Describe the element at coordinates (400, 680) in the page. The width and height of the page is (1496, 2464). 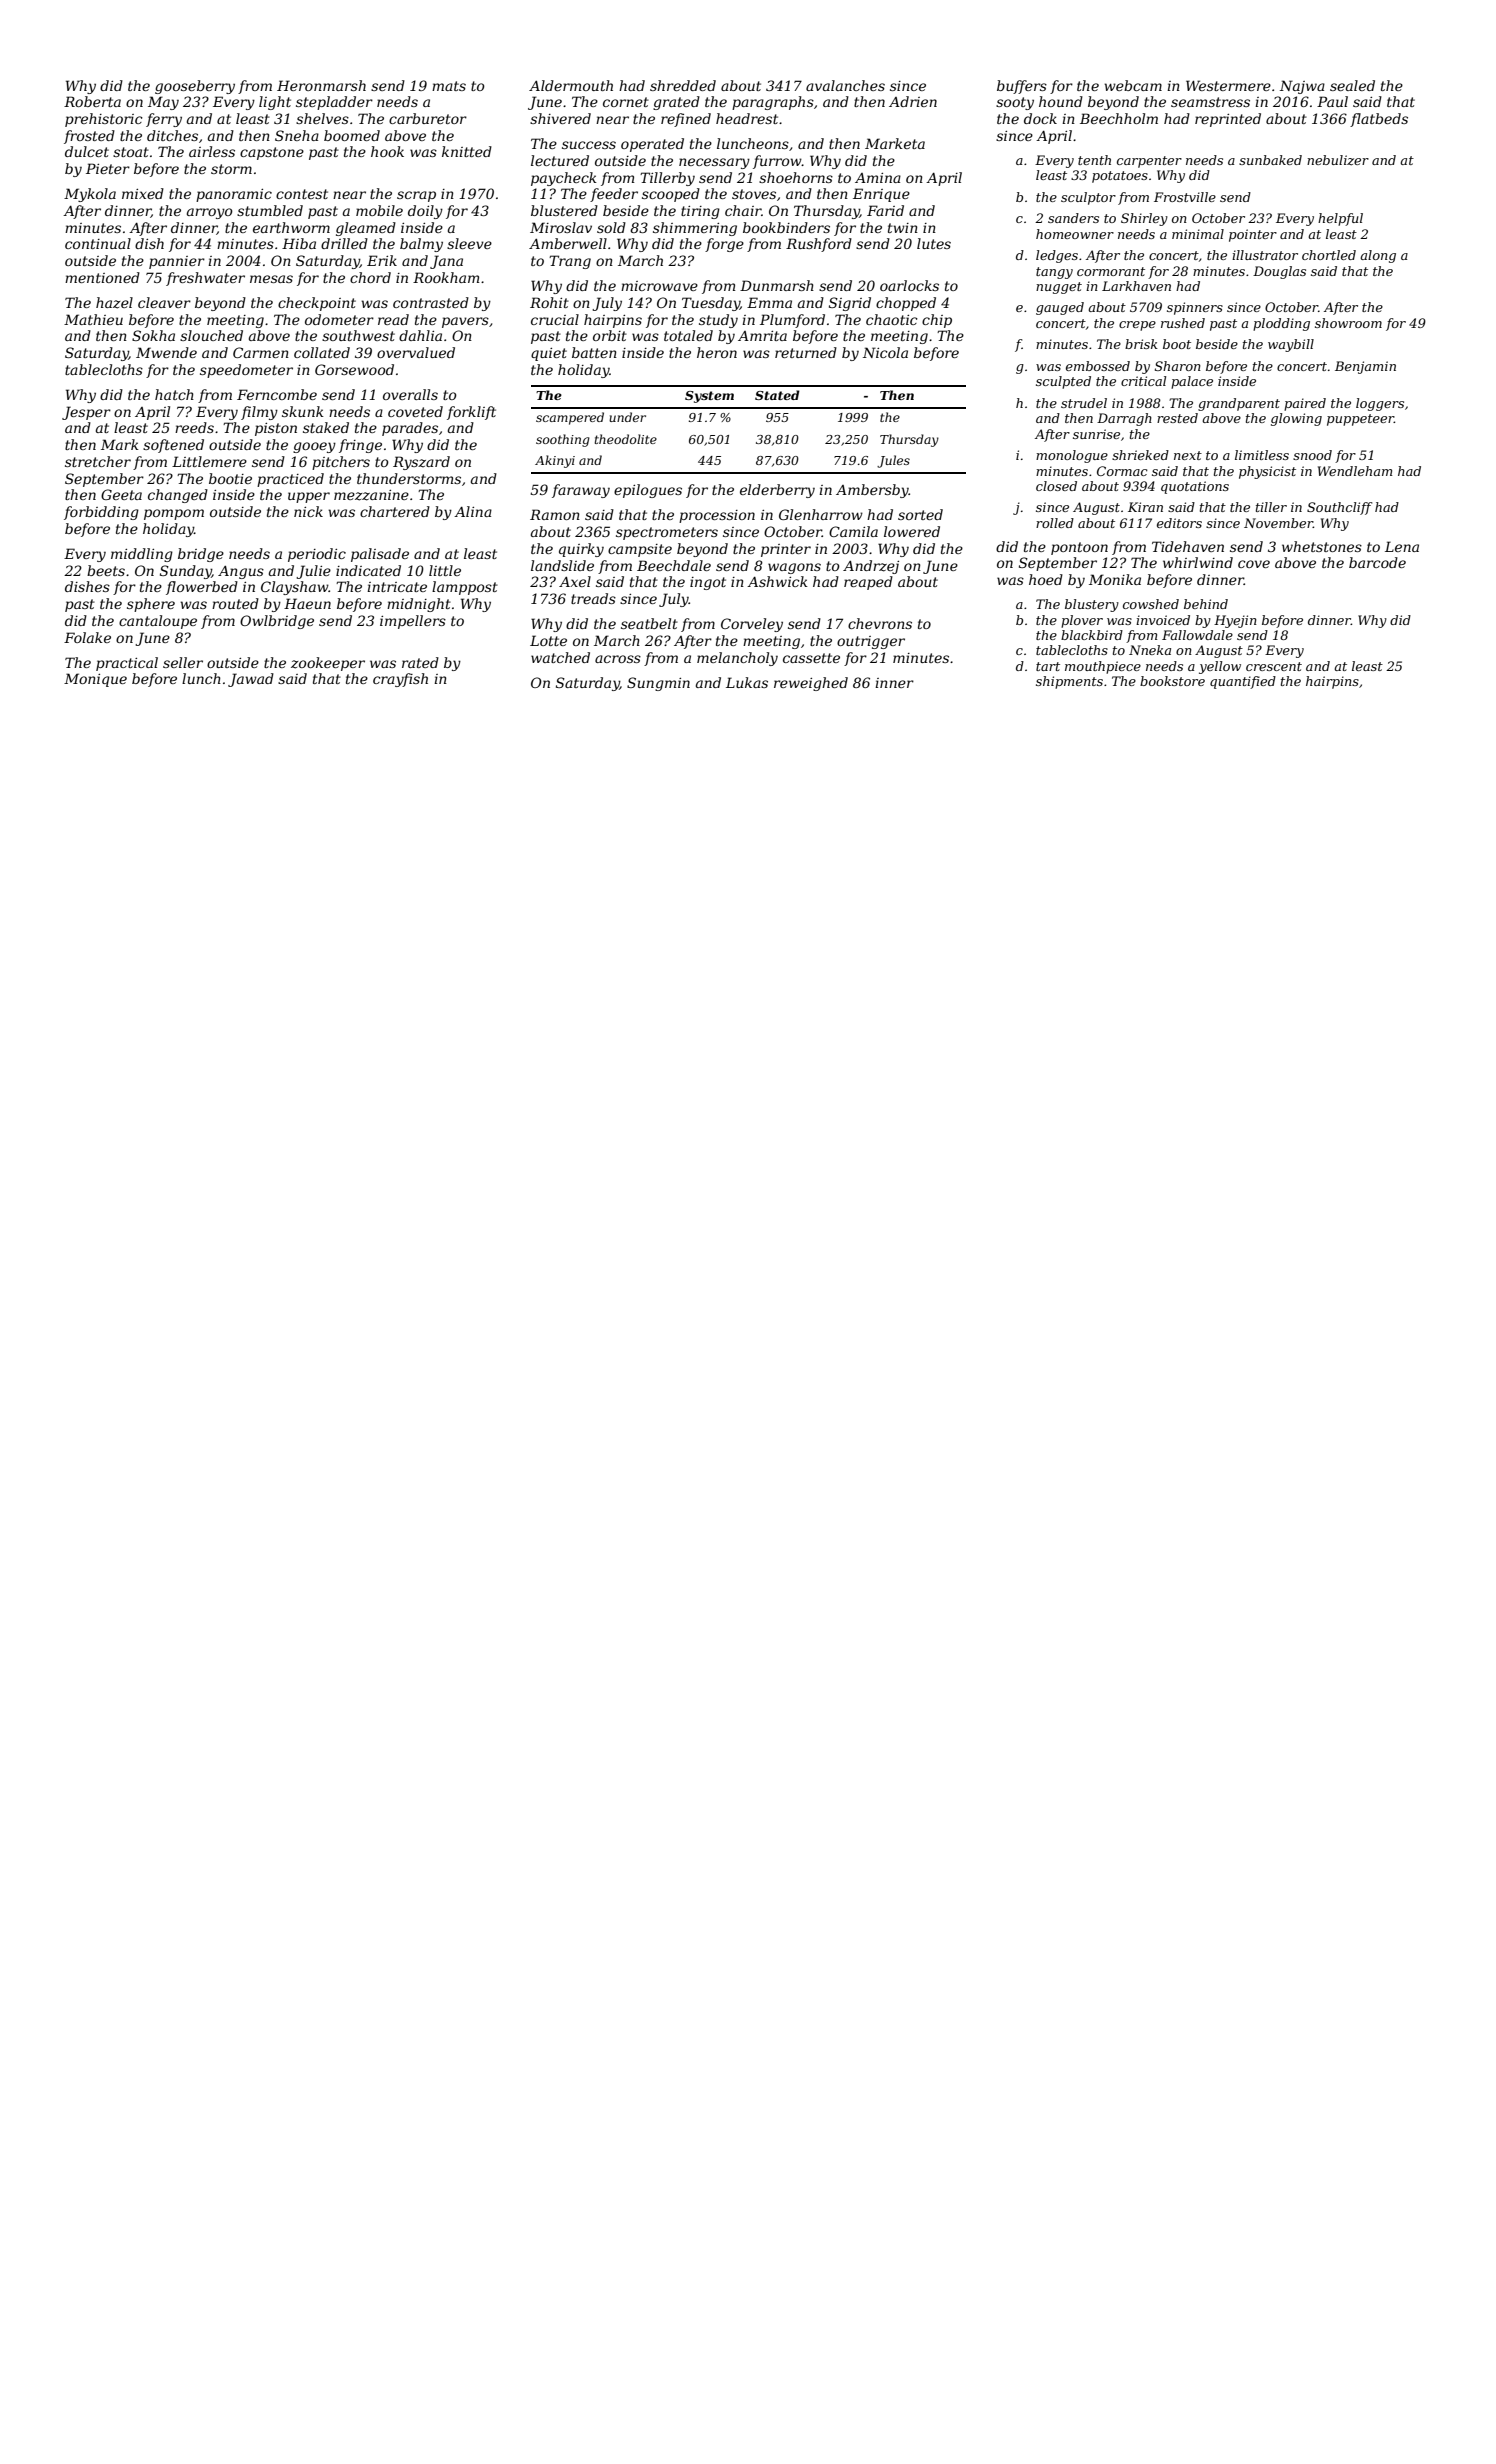
I see `crayfish` at that location.
